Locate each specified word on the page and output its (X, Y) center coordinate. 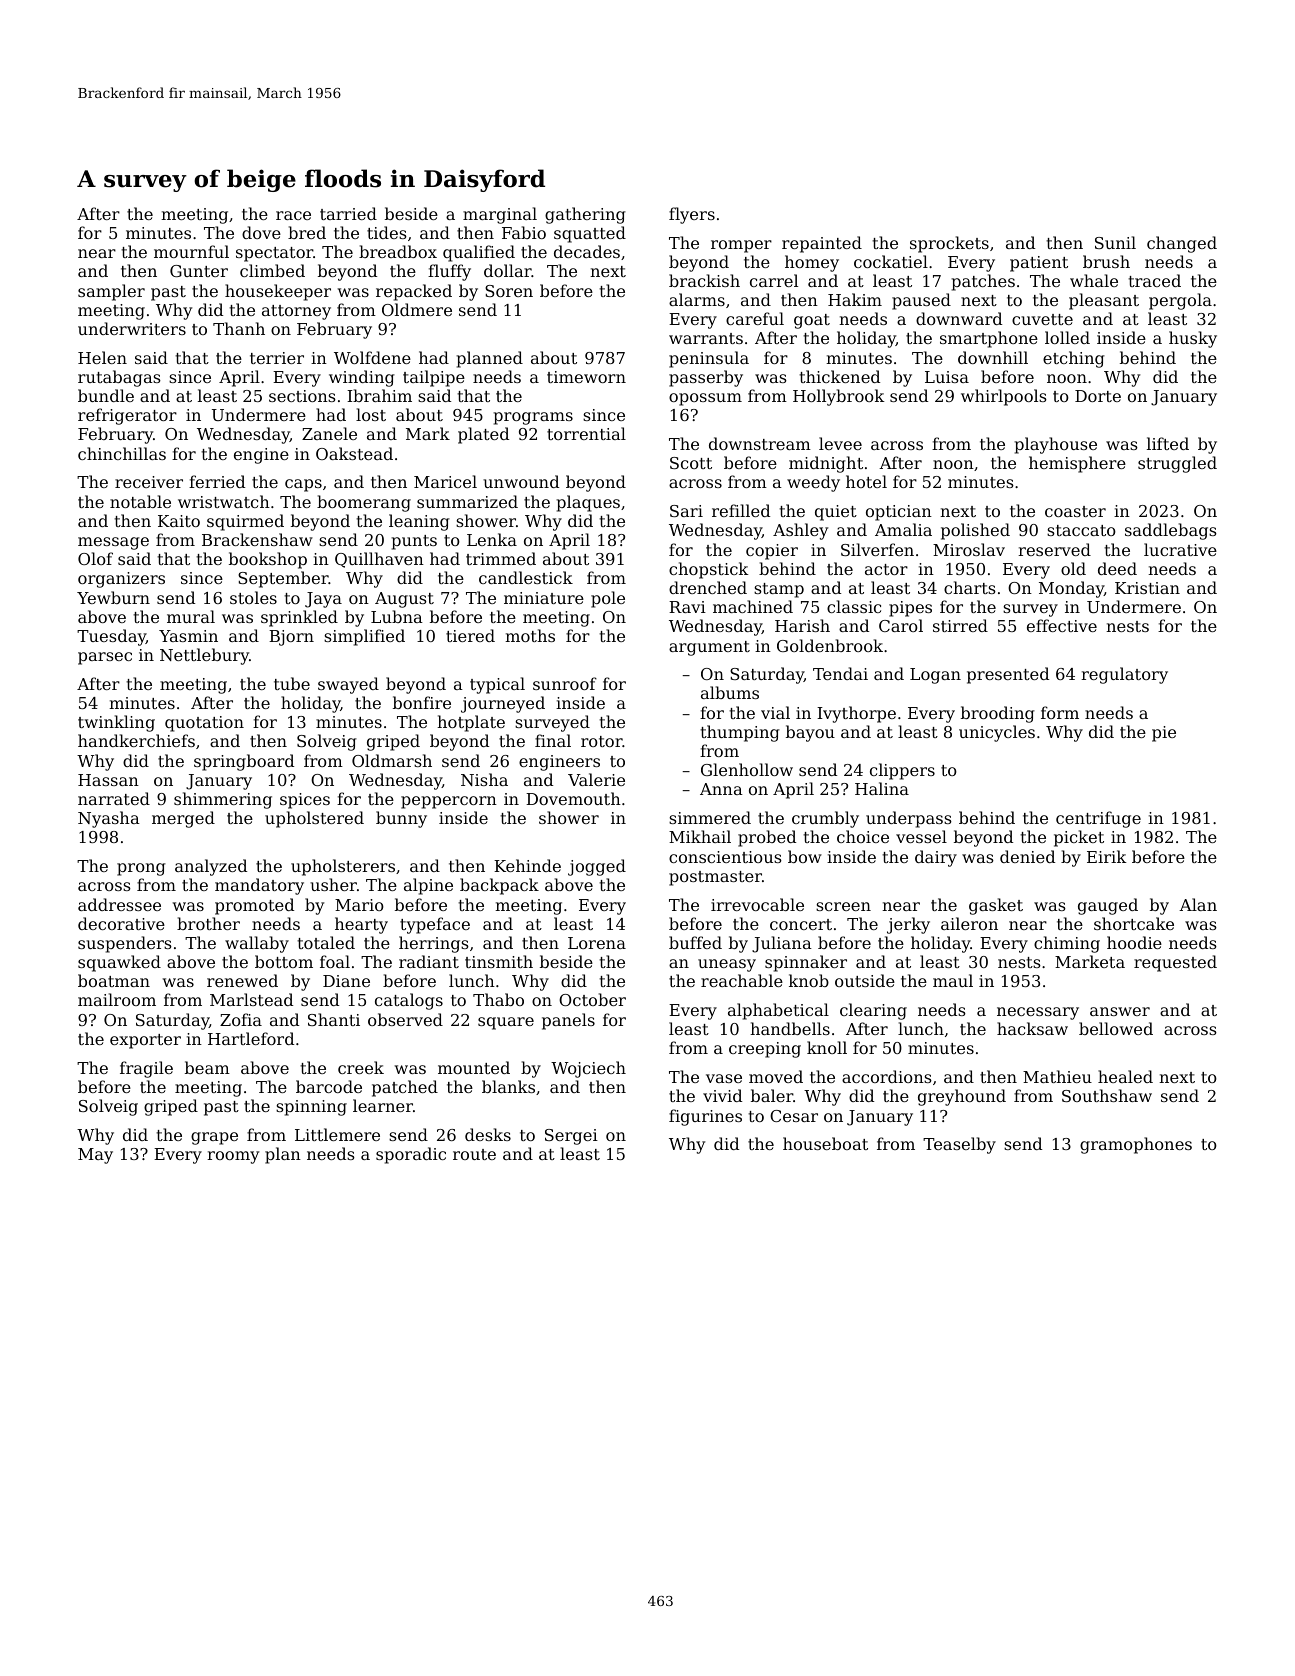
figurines (705, 1117)
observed (405, 1019)
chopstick (709, 570)
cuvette (1042, 319)
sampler (111, 292)
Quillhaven (379, 560)
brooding (998, 714)
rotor (602, 741)
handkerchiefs (136, 740)
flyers (692, 215)
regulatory (1124, 675)
